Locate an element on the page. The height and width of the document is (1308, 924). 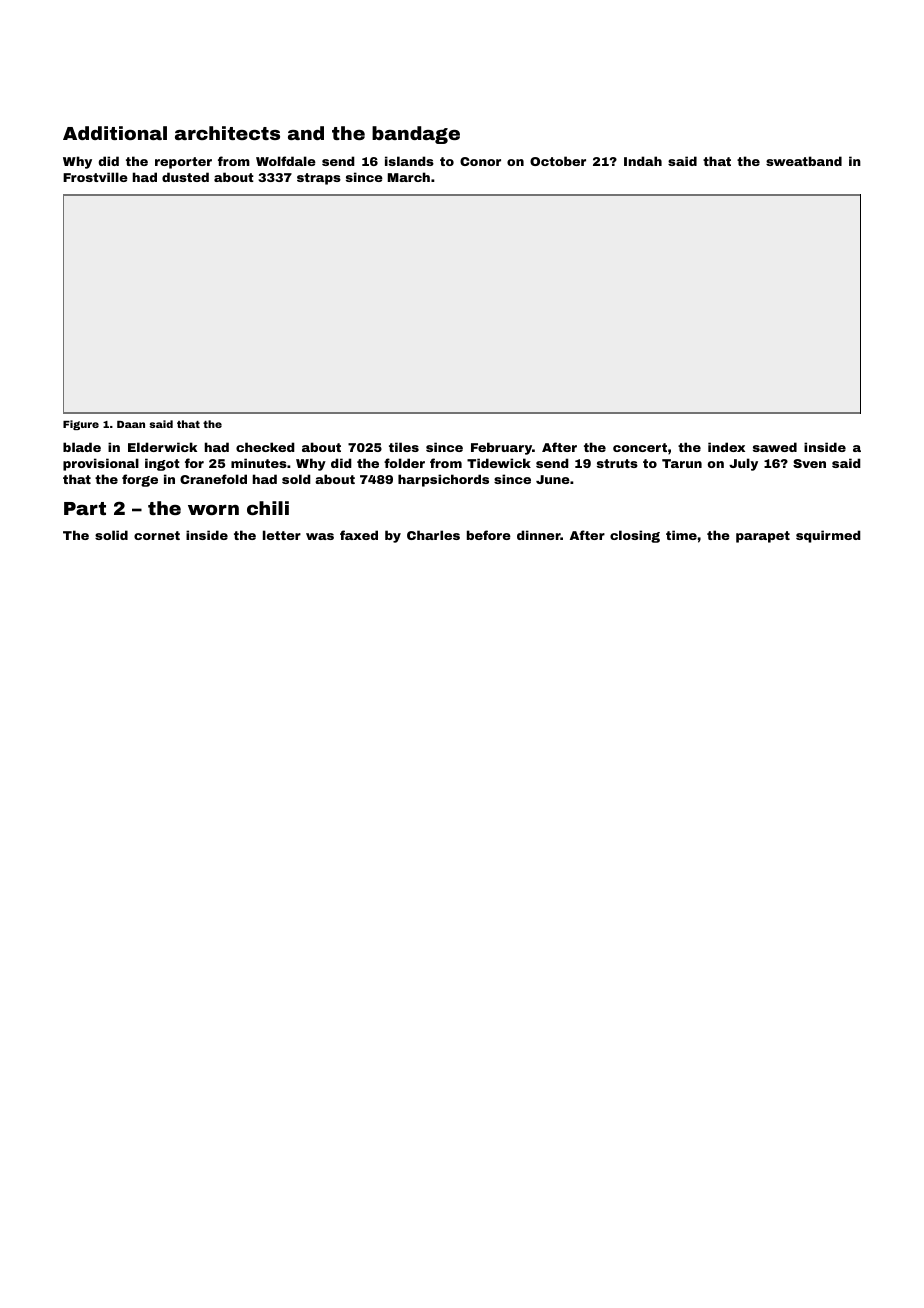
sweatband is located at coordinates (804, 161).
